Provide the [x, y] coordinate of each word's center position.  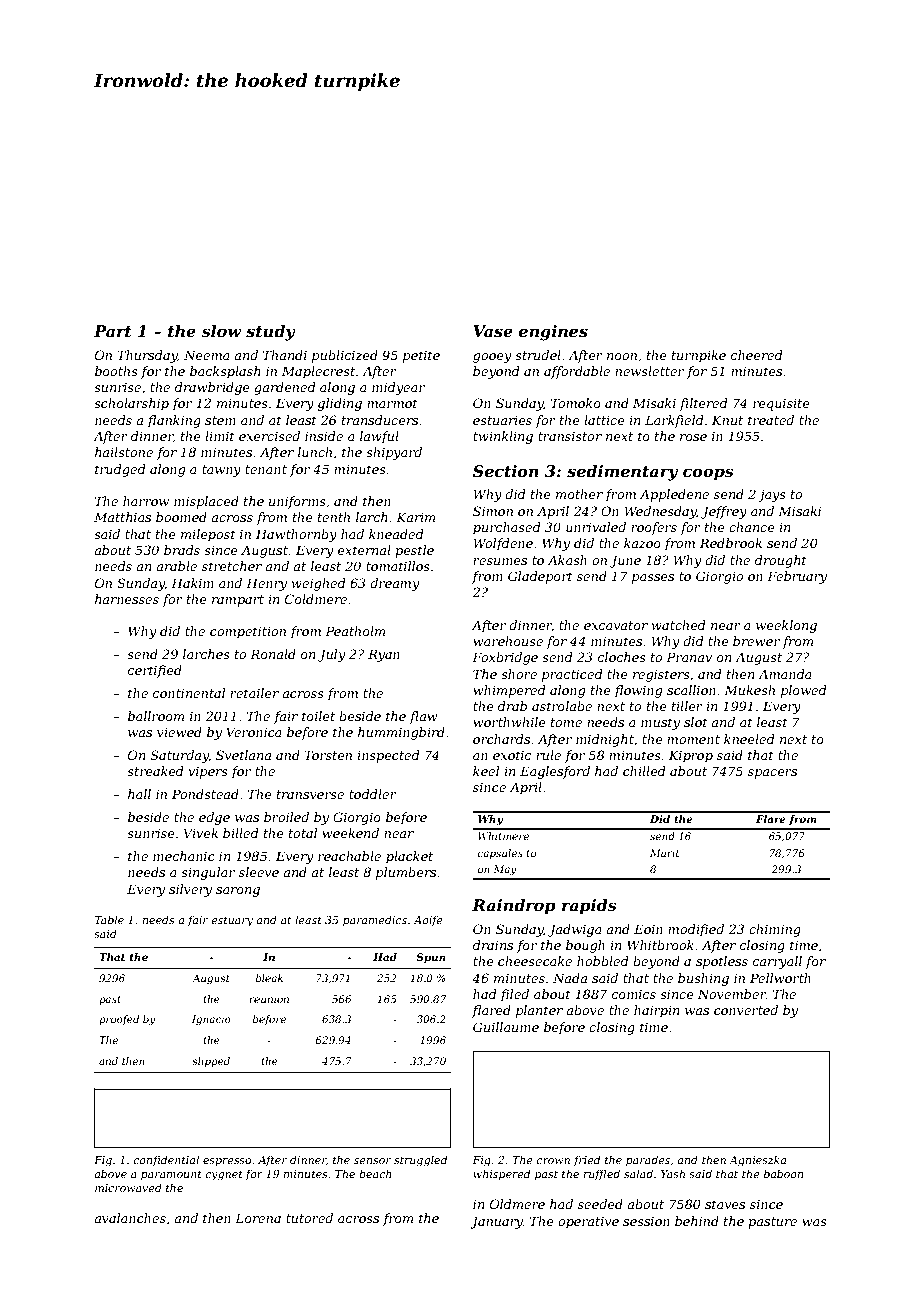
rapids [589, 907]
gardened [285, 388]
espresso [227, 1162]
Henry [266, 584]
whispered [501, 1174]
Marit [664, 853]
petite [421, 356]
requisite [781, 404]
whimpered [509, 691]
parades [648, 1160]
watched [679, 625]
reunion [269, 999]
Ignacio [211, 1020]
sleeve [259, 872]
